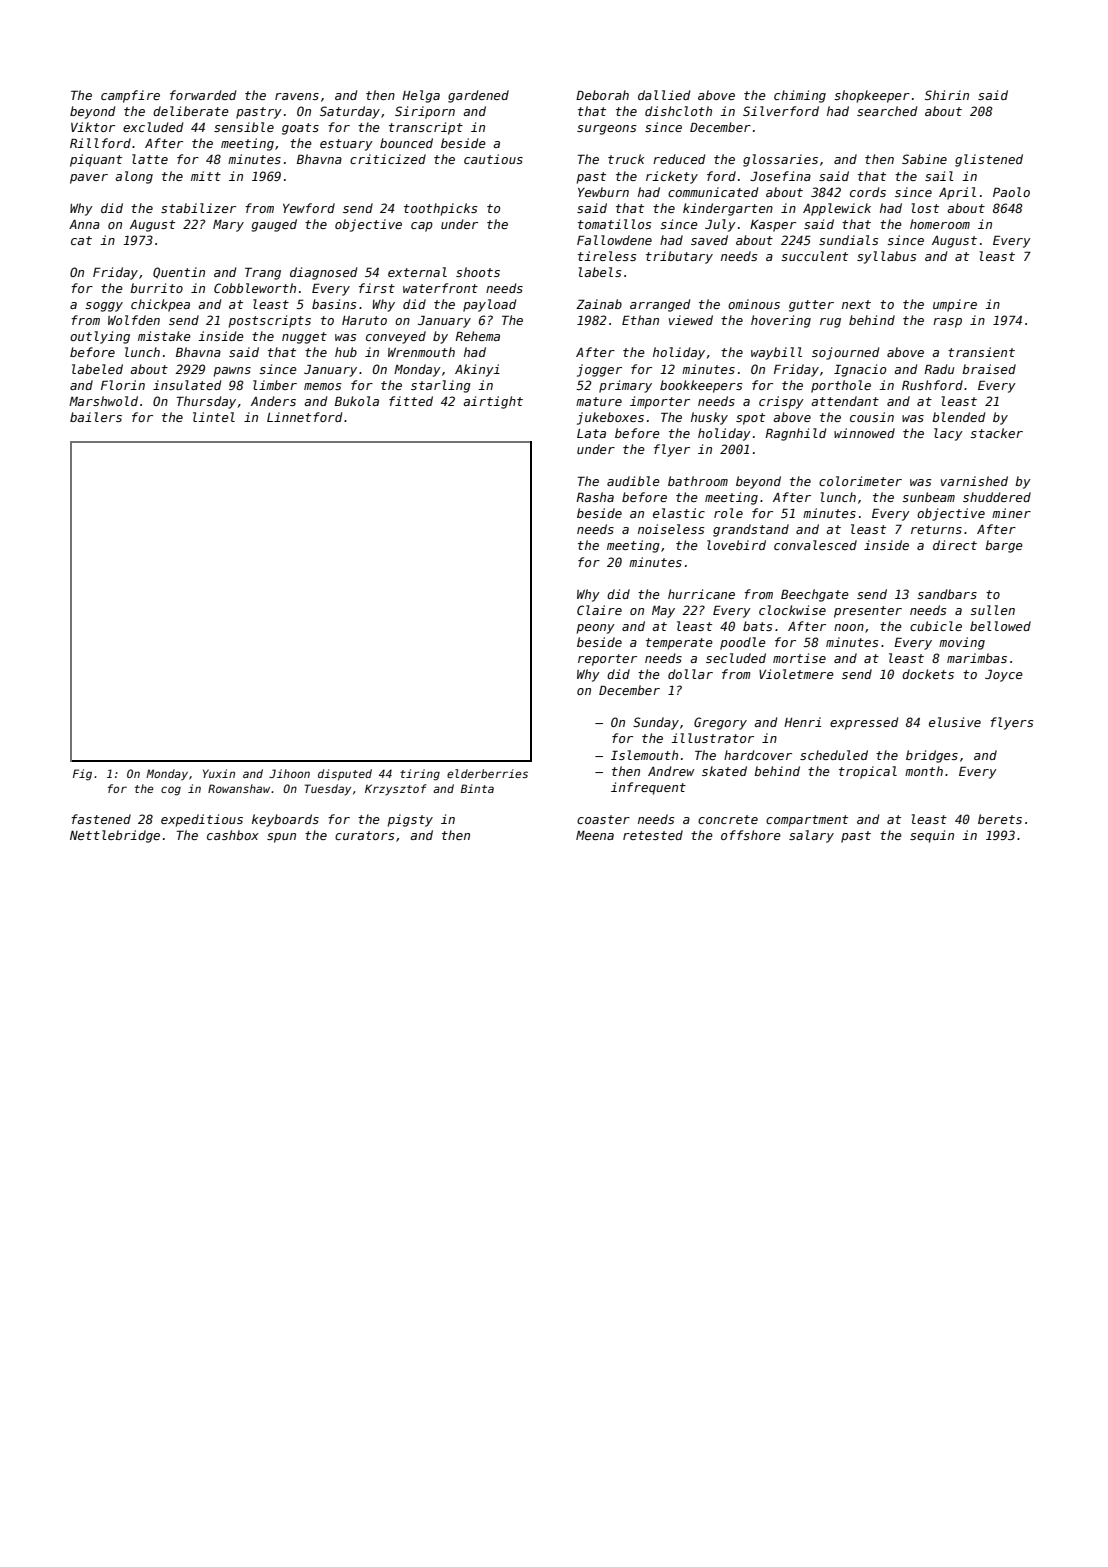 This document has width=1108, height=1567. I want to click on succulent, so click(814, 256).
